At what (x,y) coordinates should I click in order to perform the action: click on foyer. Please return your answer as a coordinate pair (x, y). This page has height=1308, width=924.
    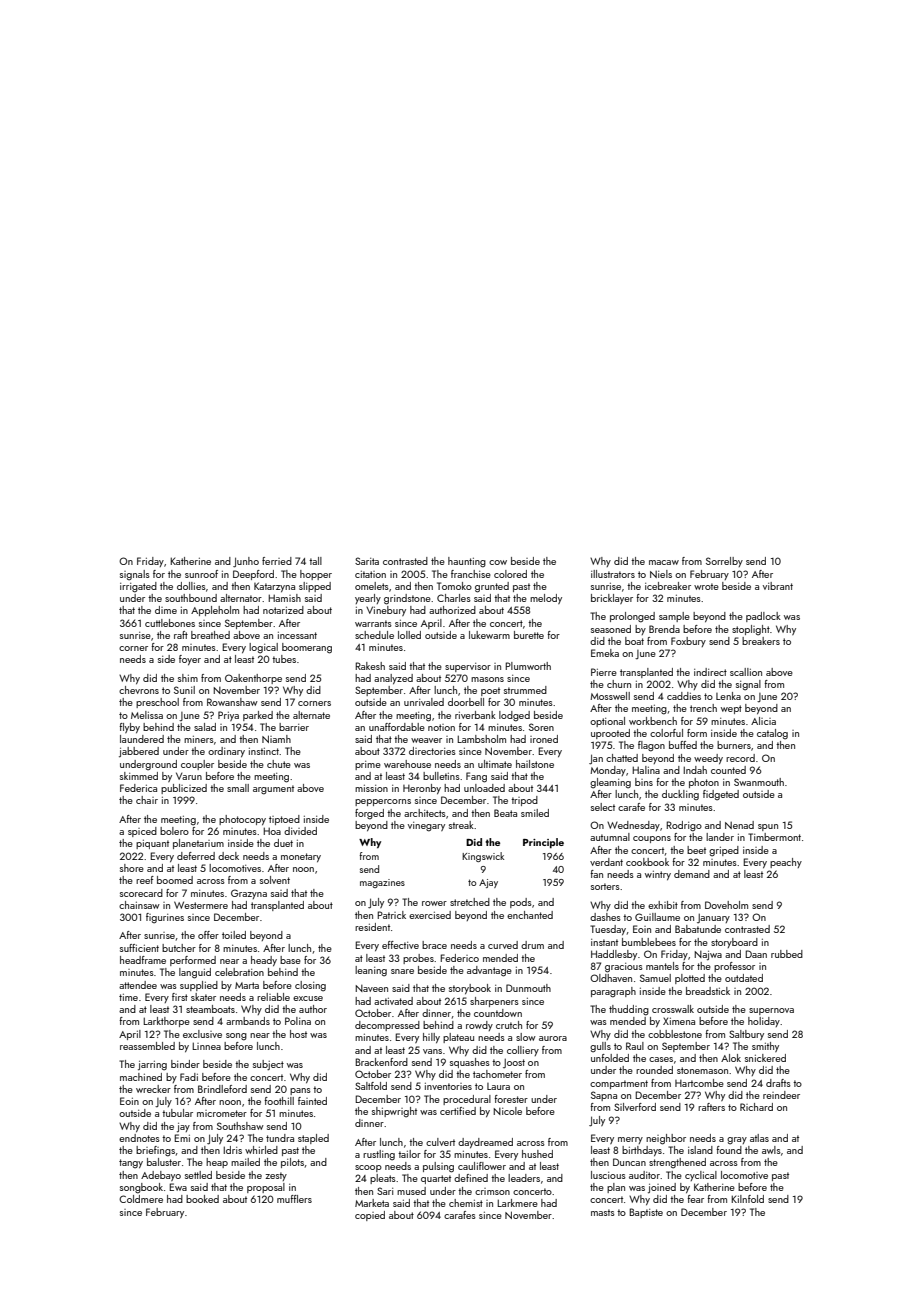
    Looking at the image, I should click on (190, 660).
